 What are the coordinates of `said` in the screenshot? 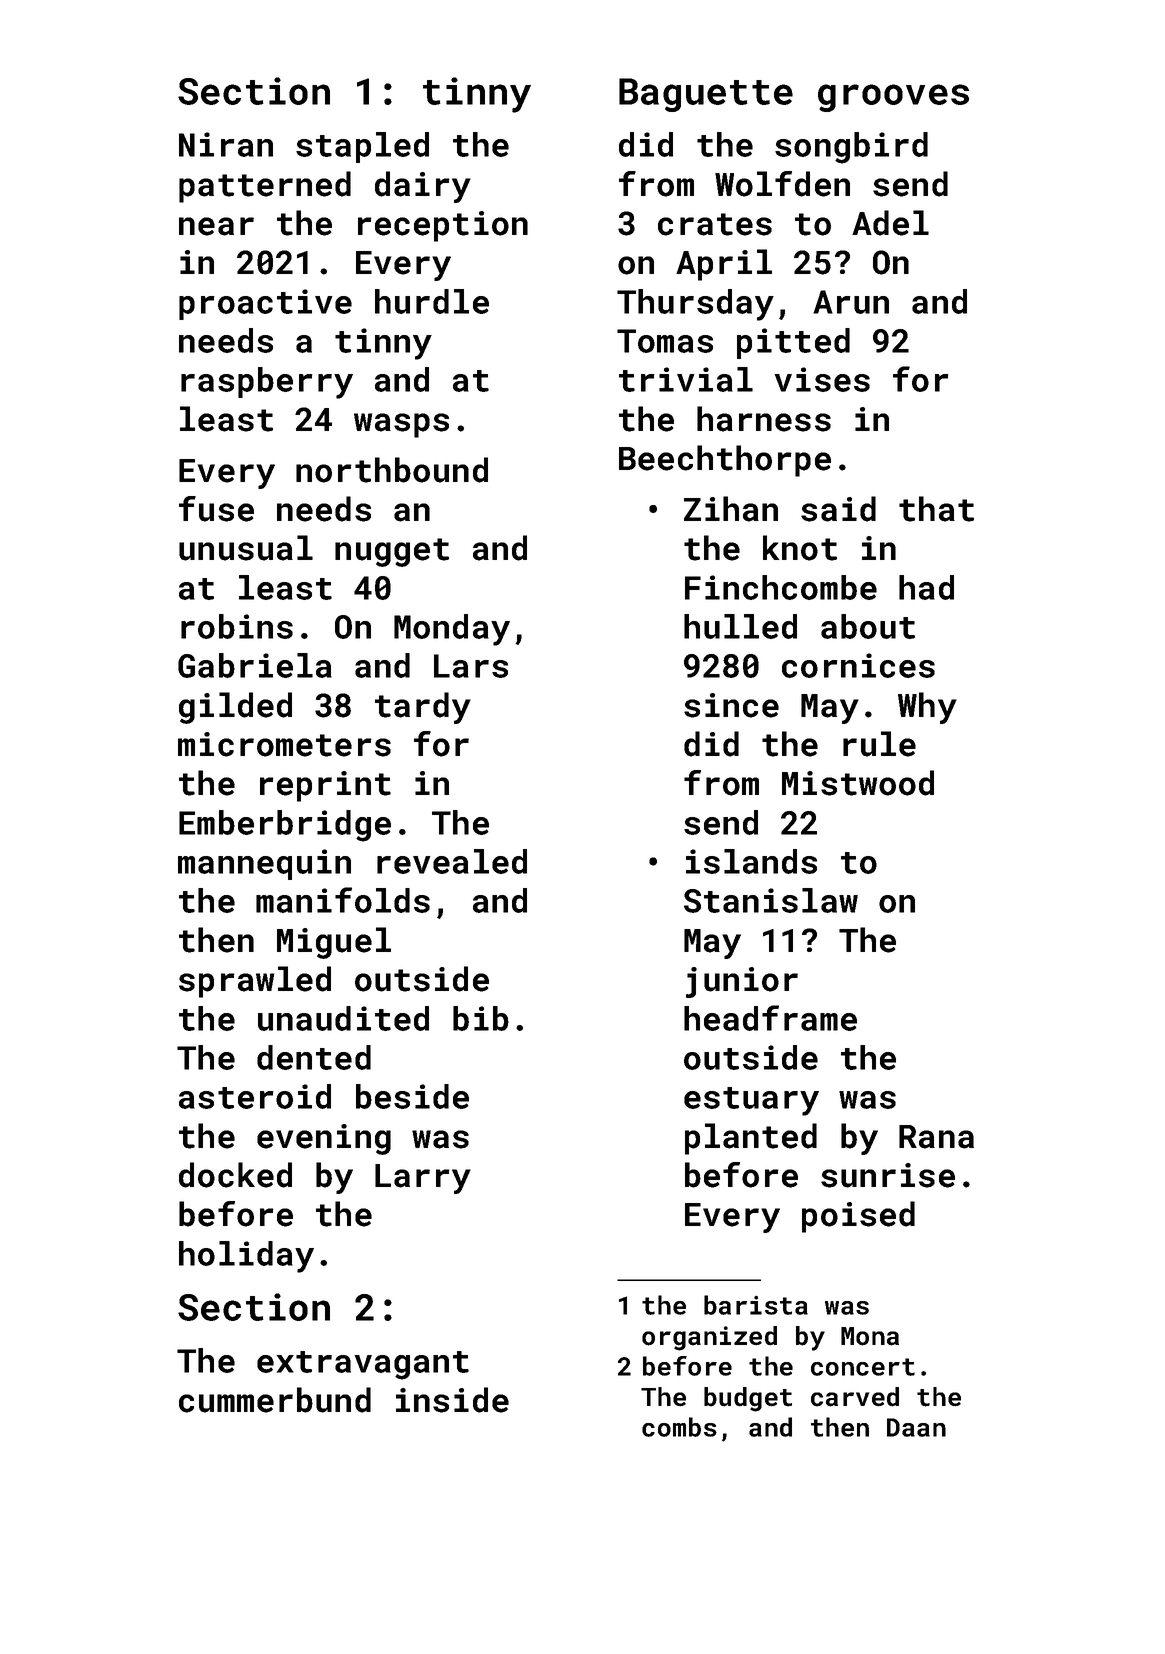 It's located at (838, 509).
